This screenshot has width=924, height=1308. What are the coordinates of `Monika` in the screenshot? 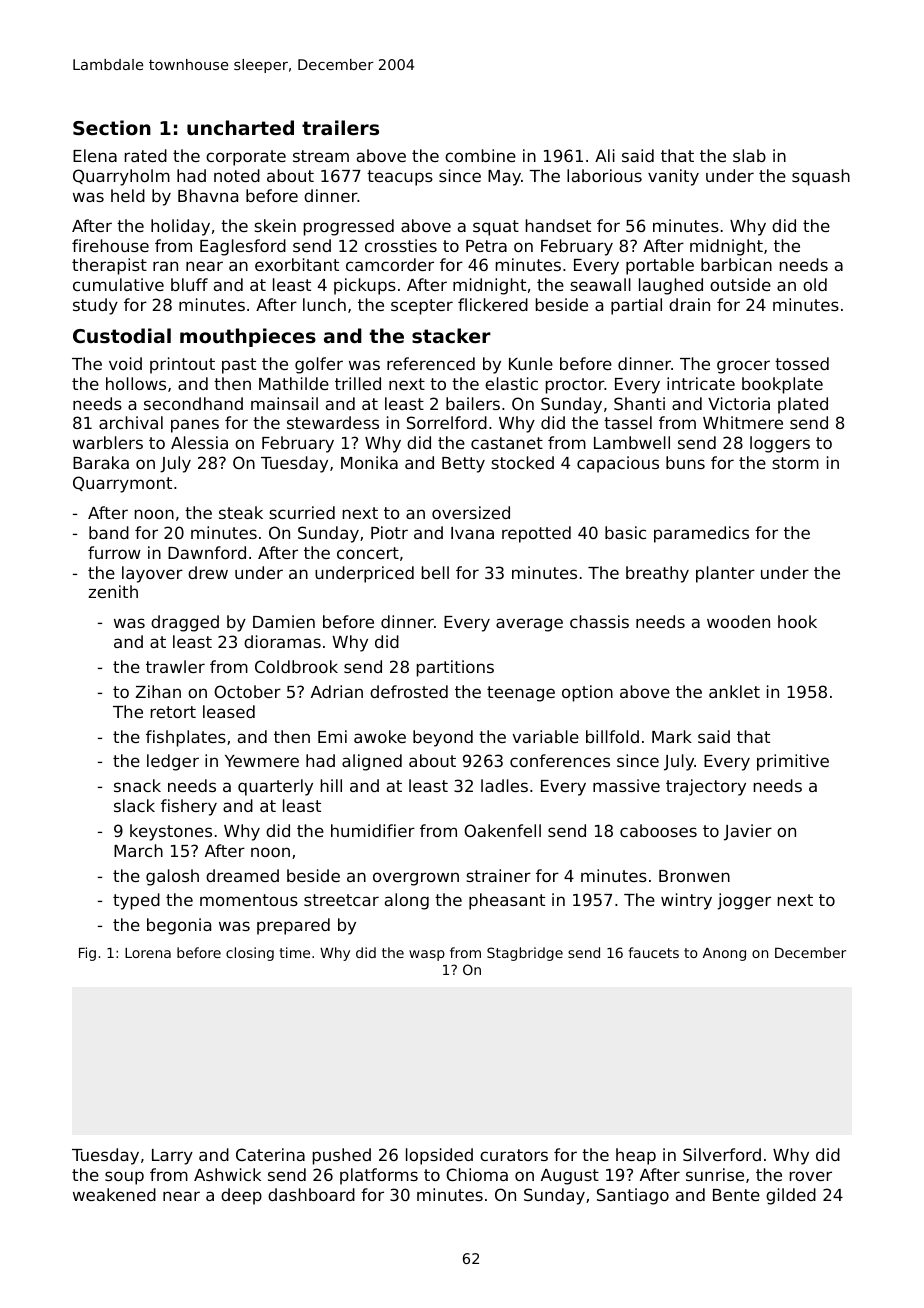 It's located at (369, 462).
